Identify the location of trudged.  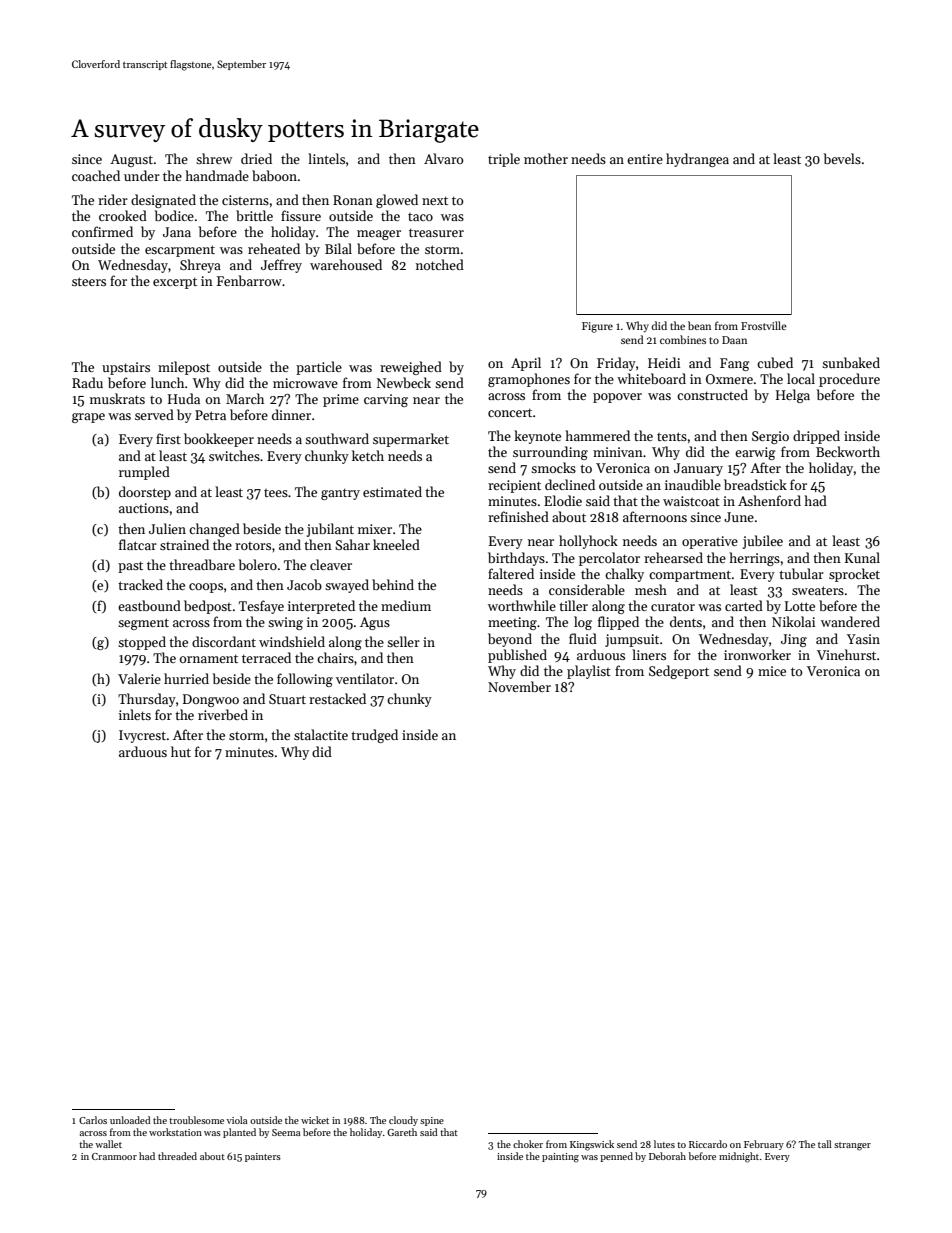
(374, 736).
